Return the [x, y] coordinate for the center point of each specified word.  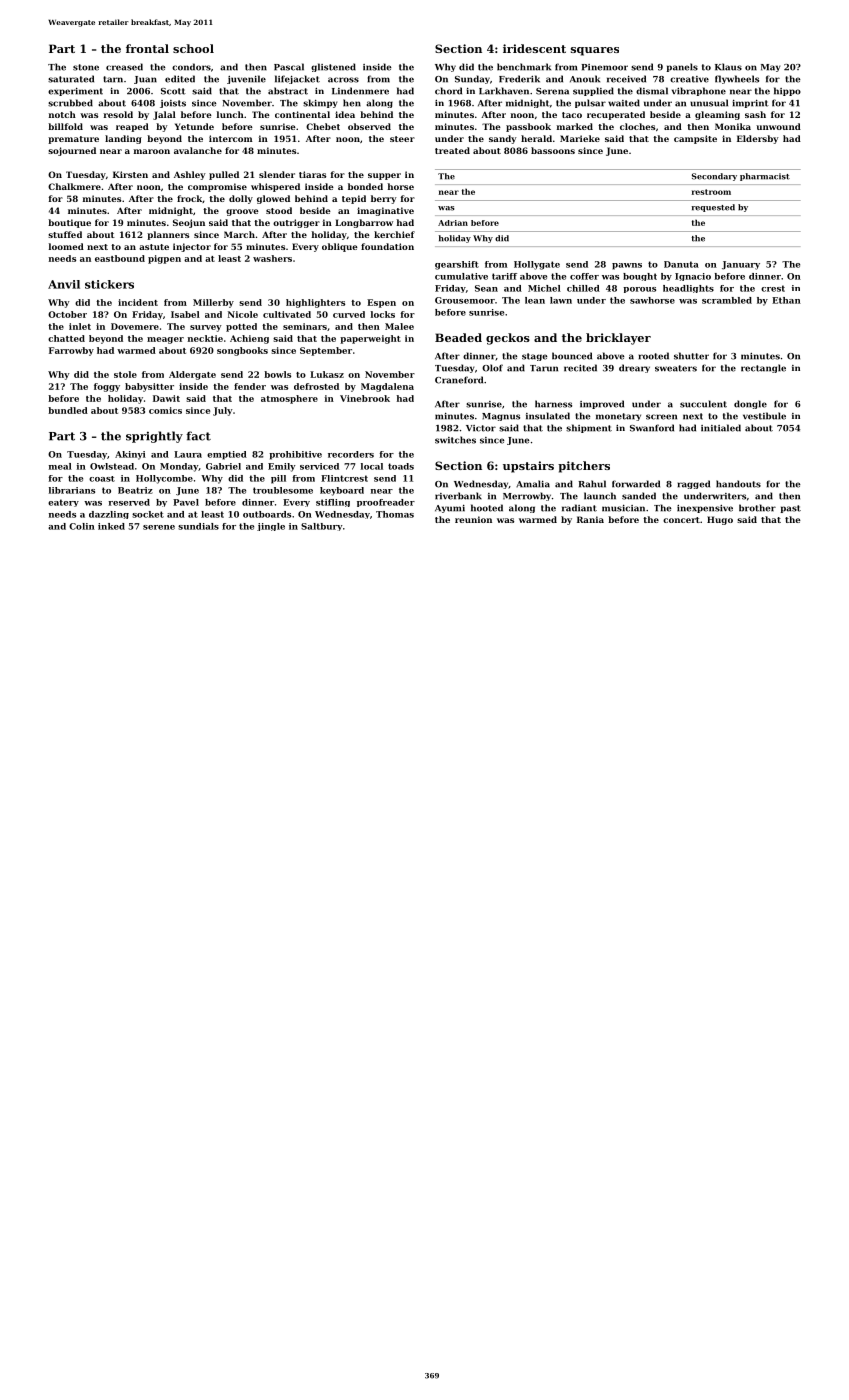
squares [595, 51]
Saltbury [322, 527]
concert [681, 520]
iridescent [534, 48]
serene [159, 527]
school [193, 48]
